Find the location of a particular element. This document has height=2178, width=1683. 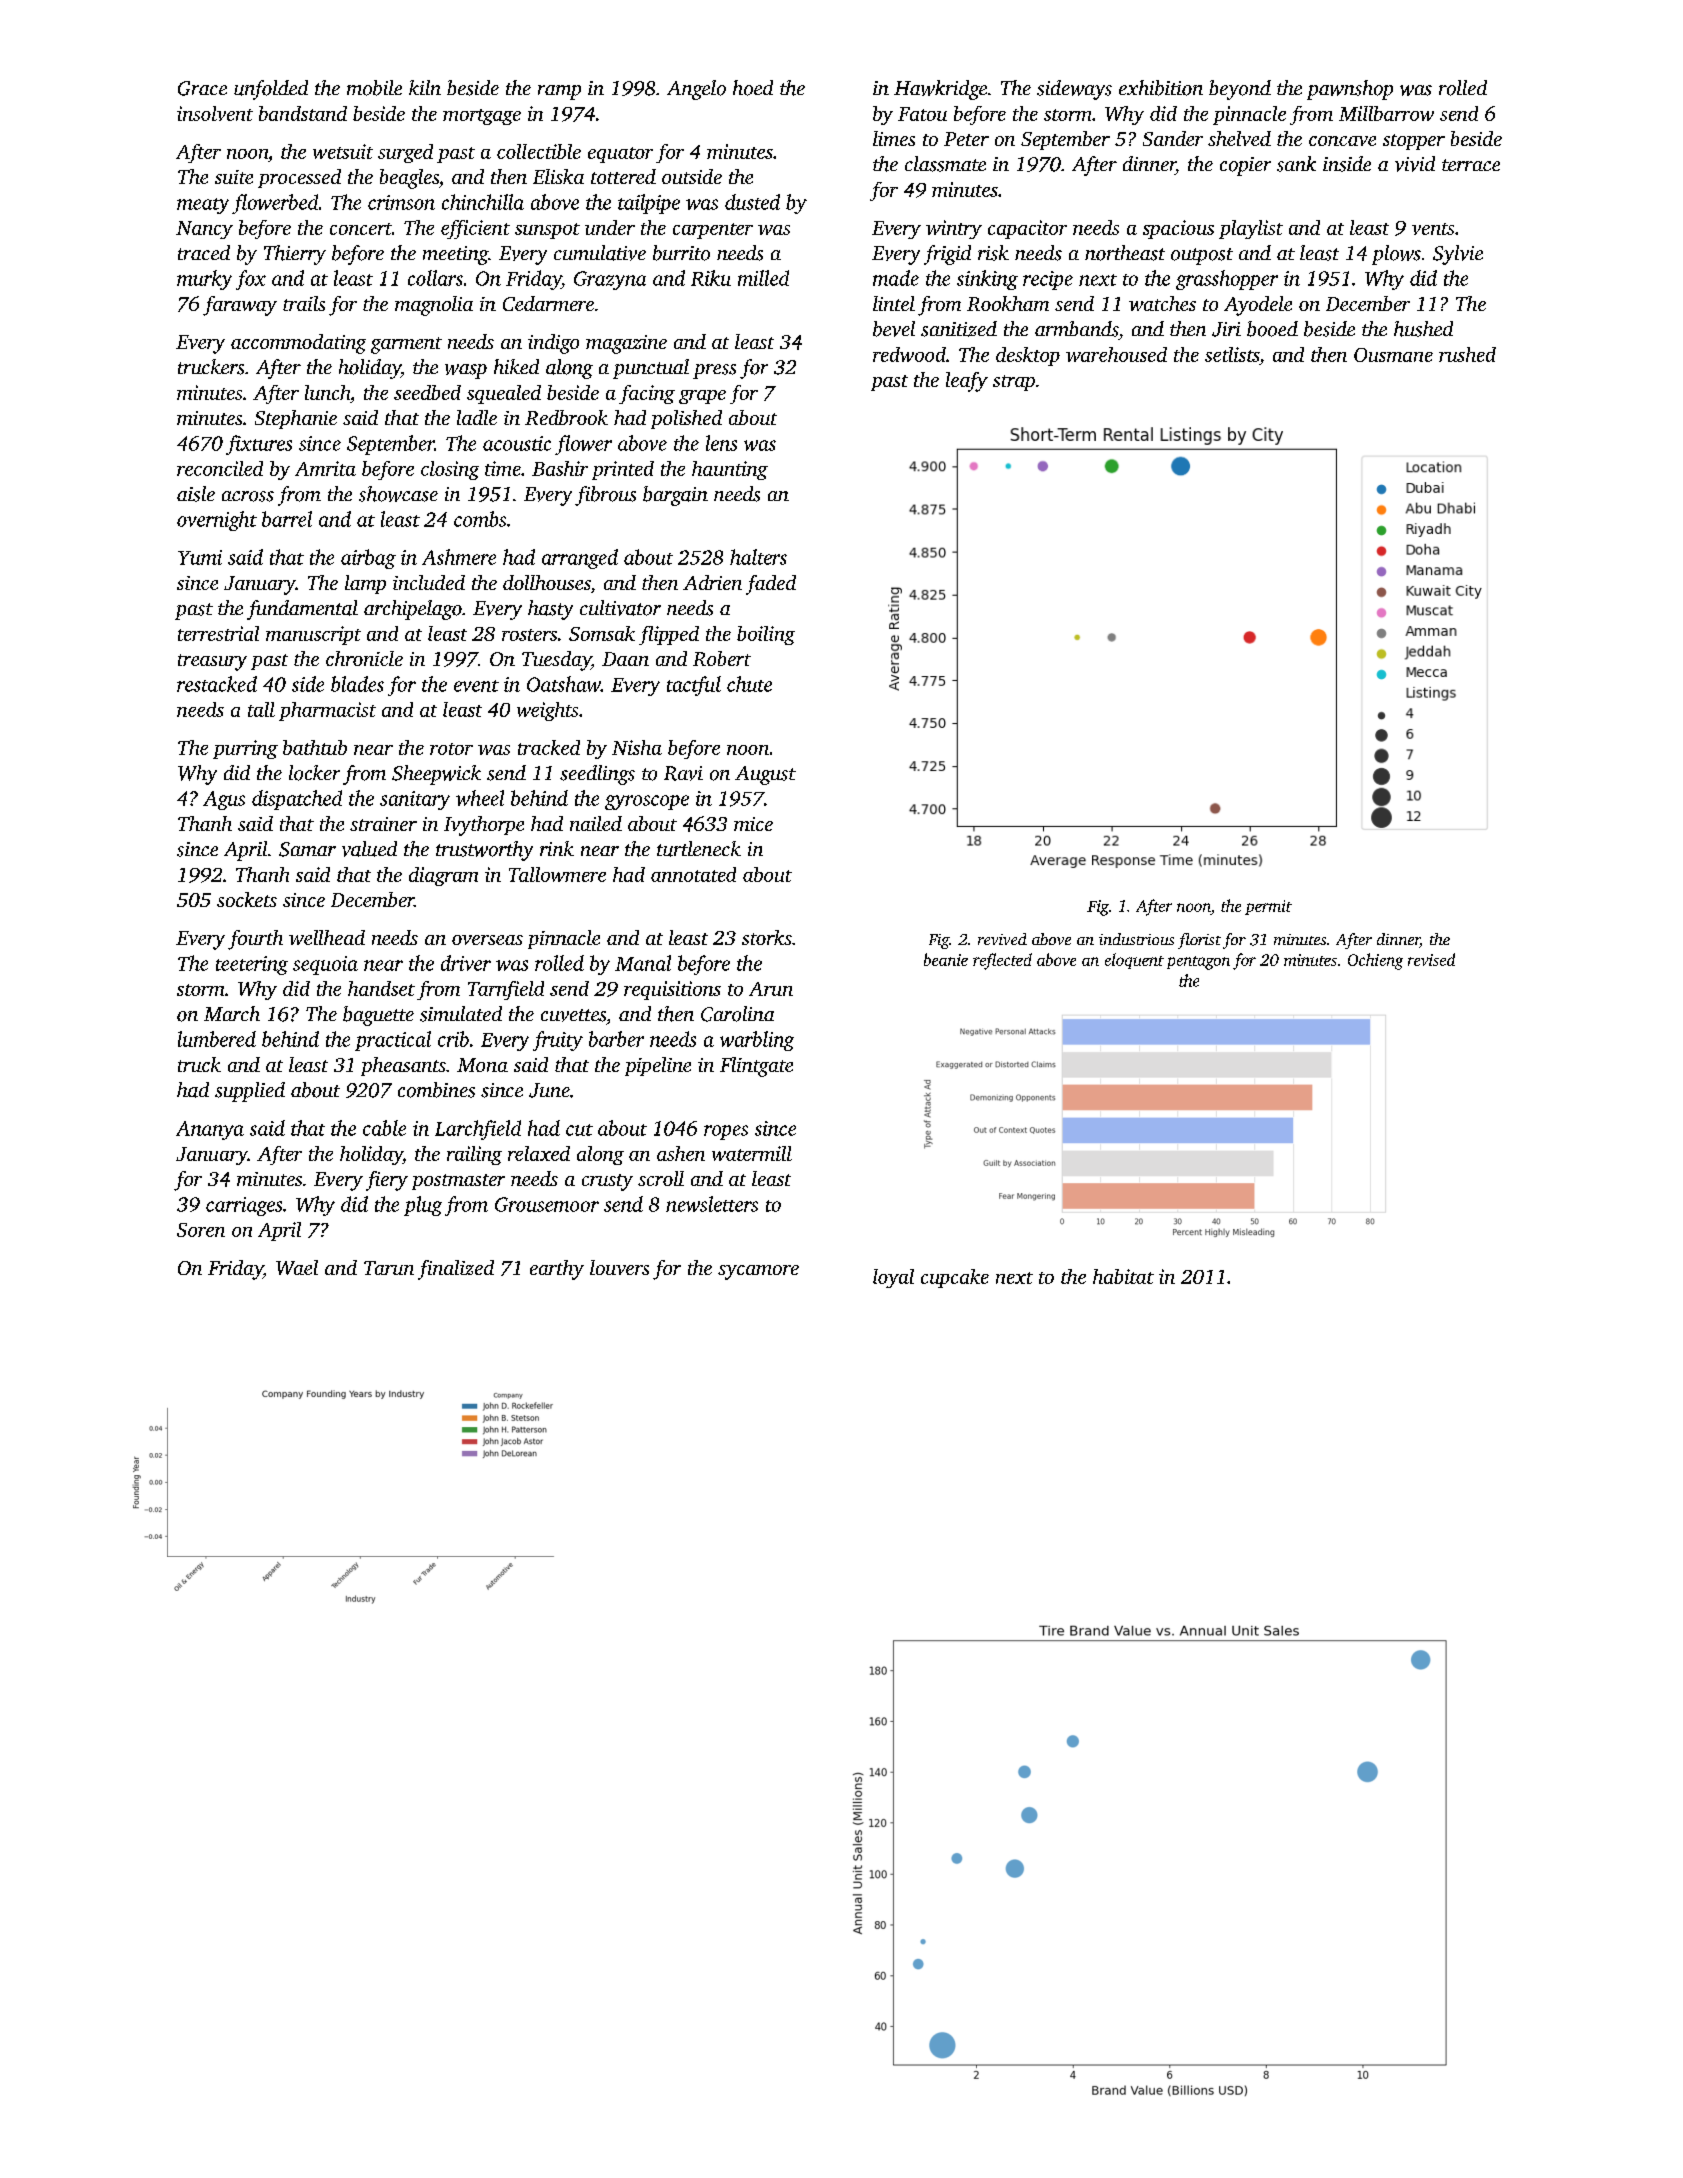

Soren is located at coordinates (201, 1230).
